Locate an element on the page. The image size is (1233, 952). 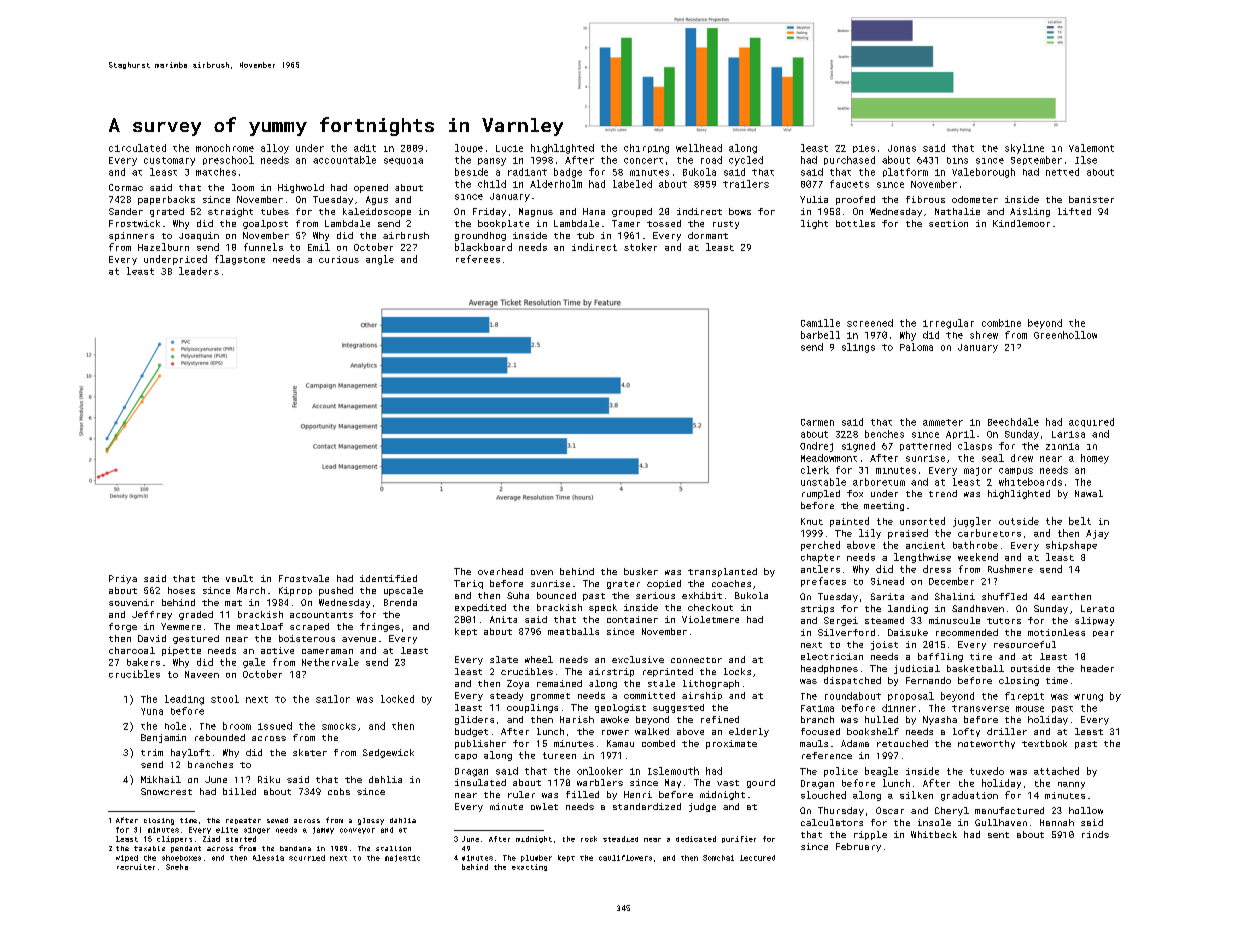
Valemont is located at coordinates (1091, 148).
